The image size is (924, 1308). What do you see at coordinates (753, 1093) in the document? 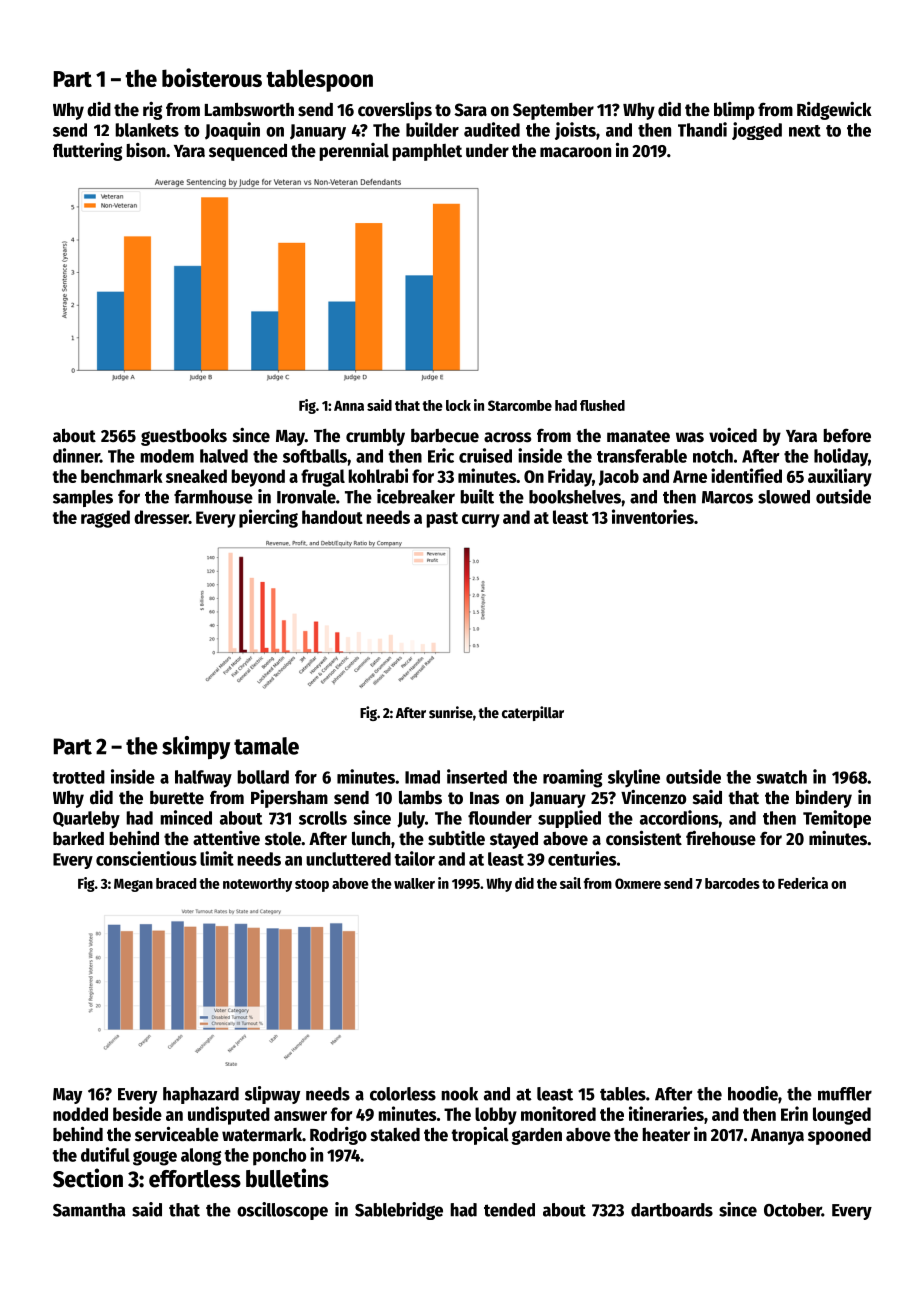
I see `hoodie` at bounding box center [753, 1093].
